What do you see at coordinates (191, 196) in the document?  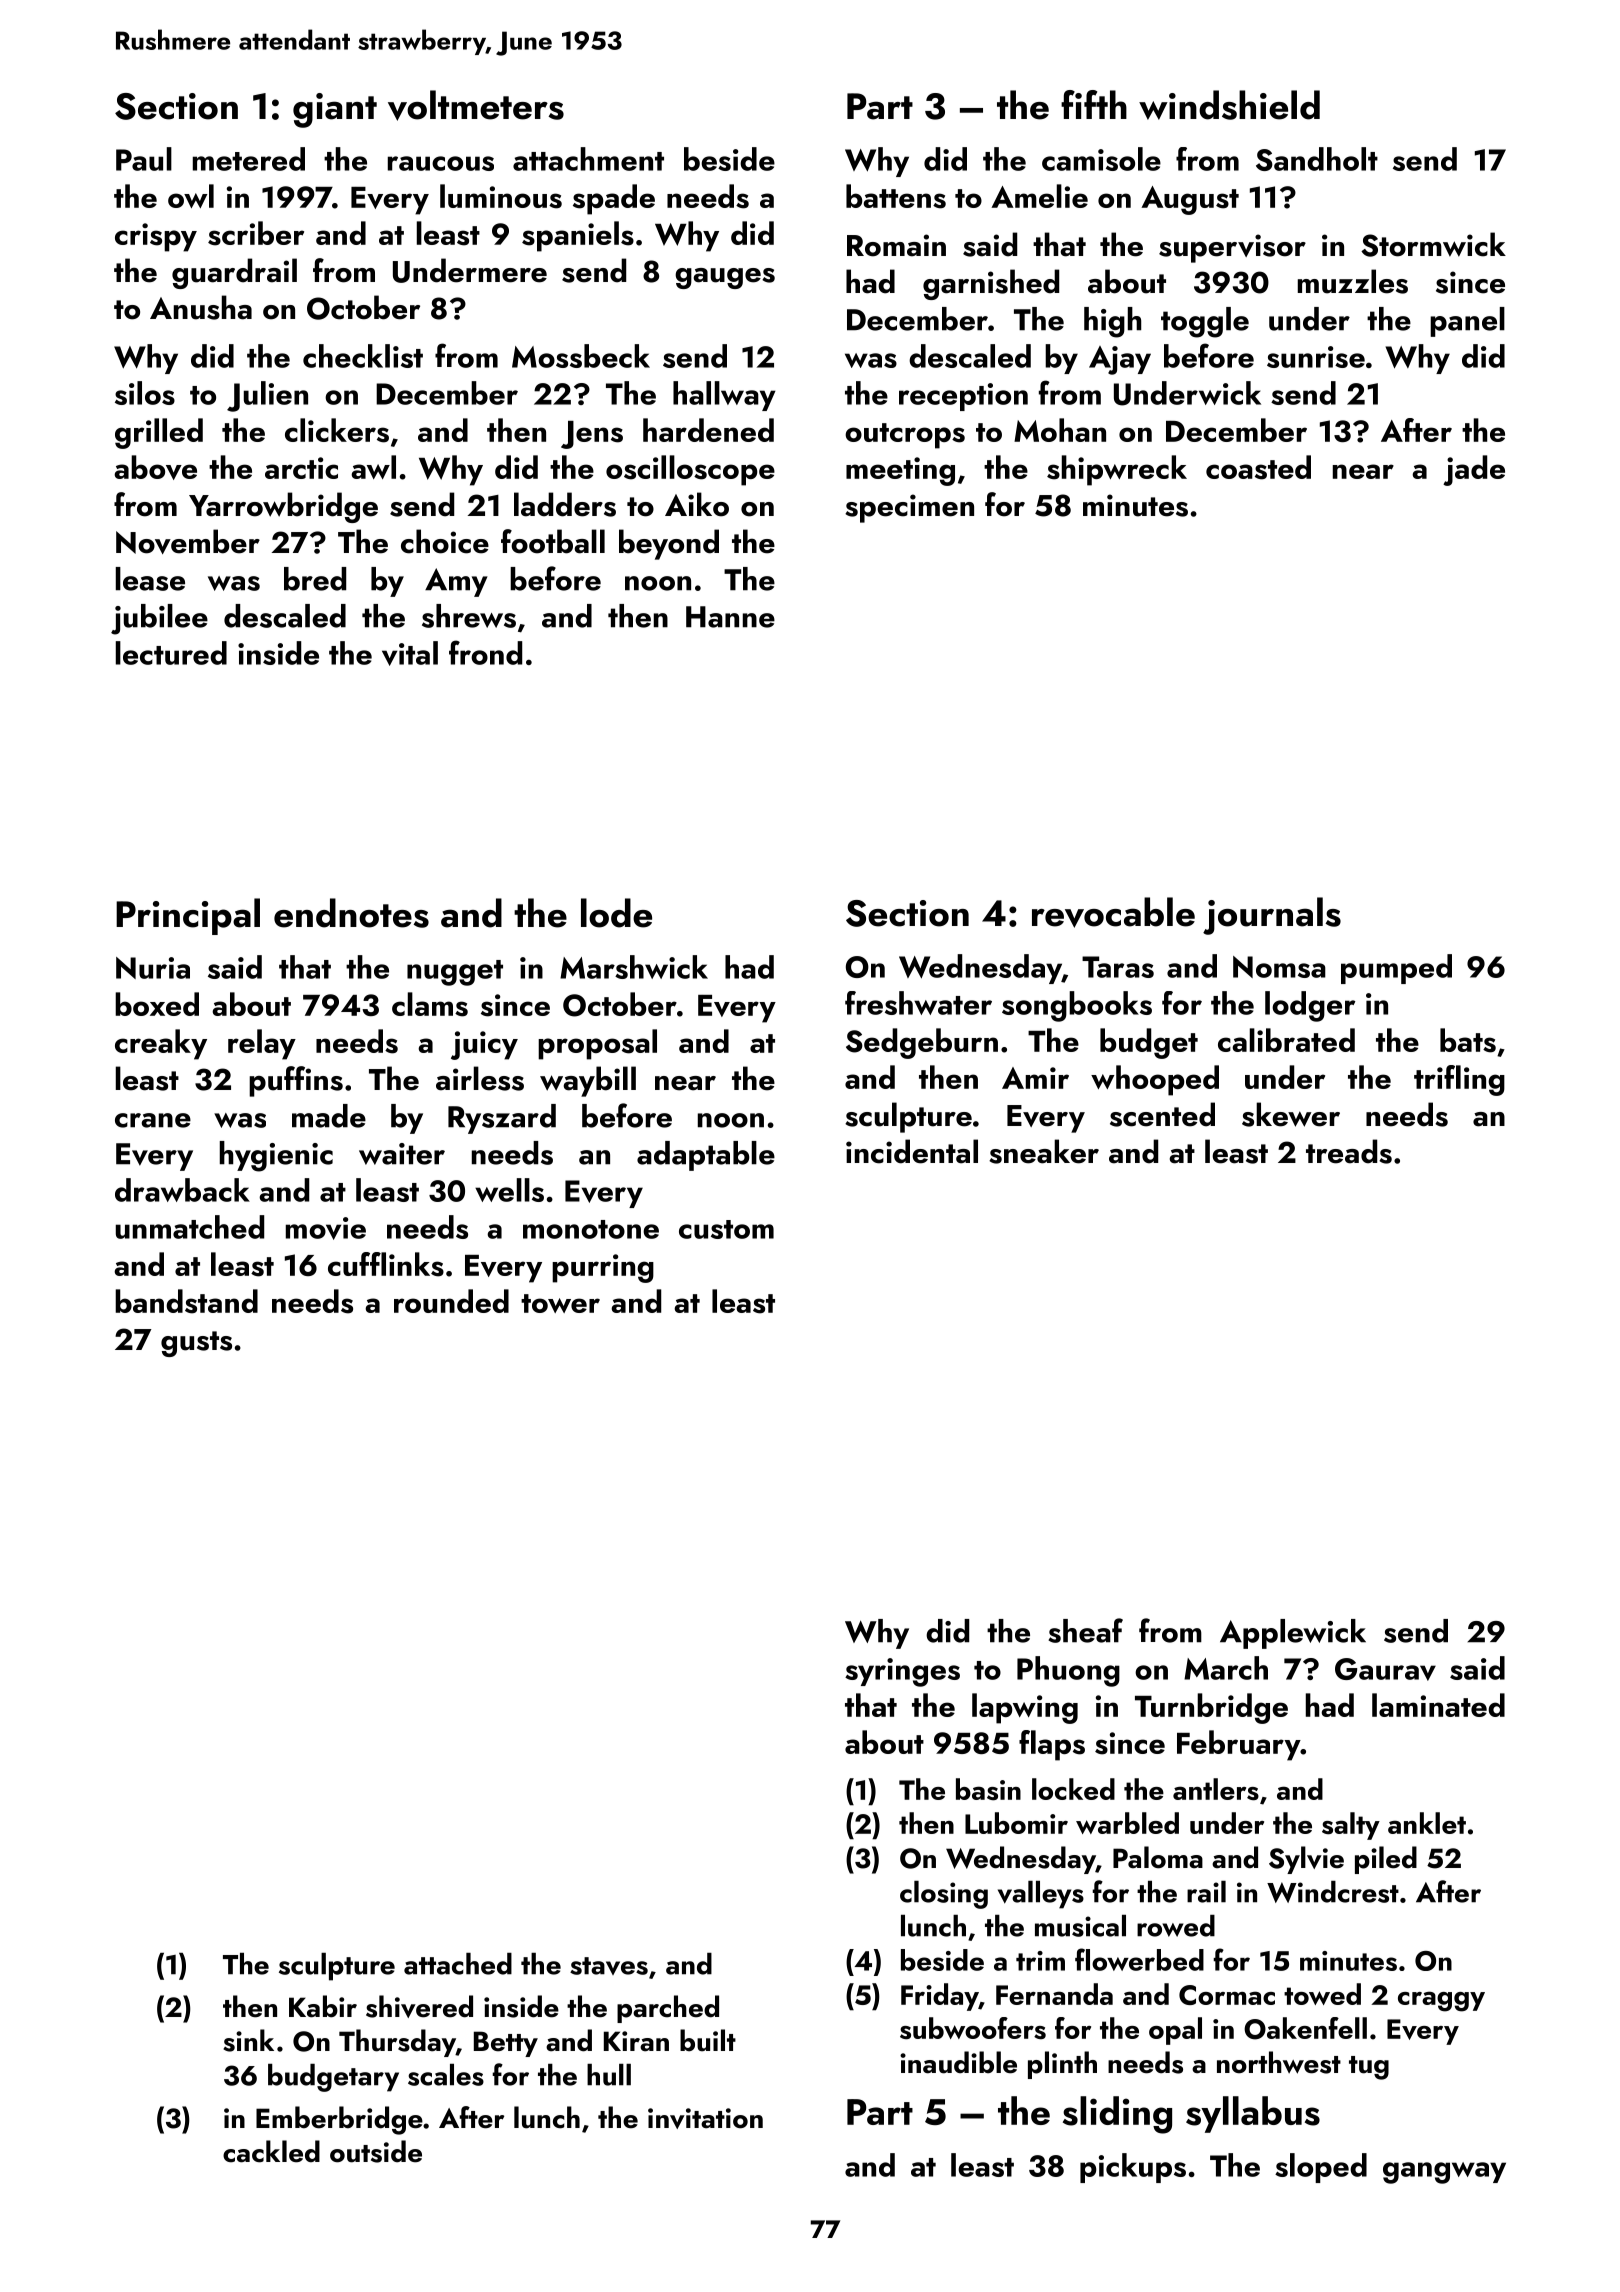 I see `owl` at bounding box center [191, 196].
